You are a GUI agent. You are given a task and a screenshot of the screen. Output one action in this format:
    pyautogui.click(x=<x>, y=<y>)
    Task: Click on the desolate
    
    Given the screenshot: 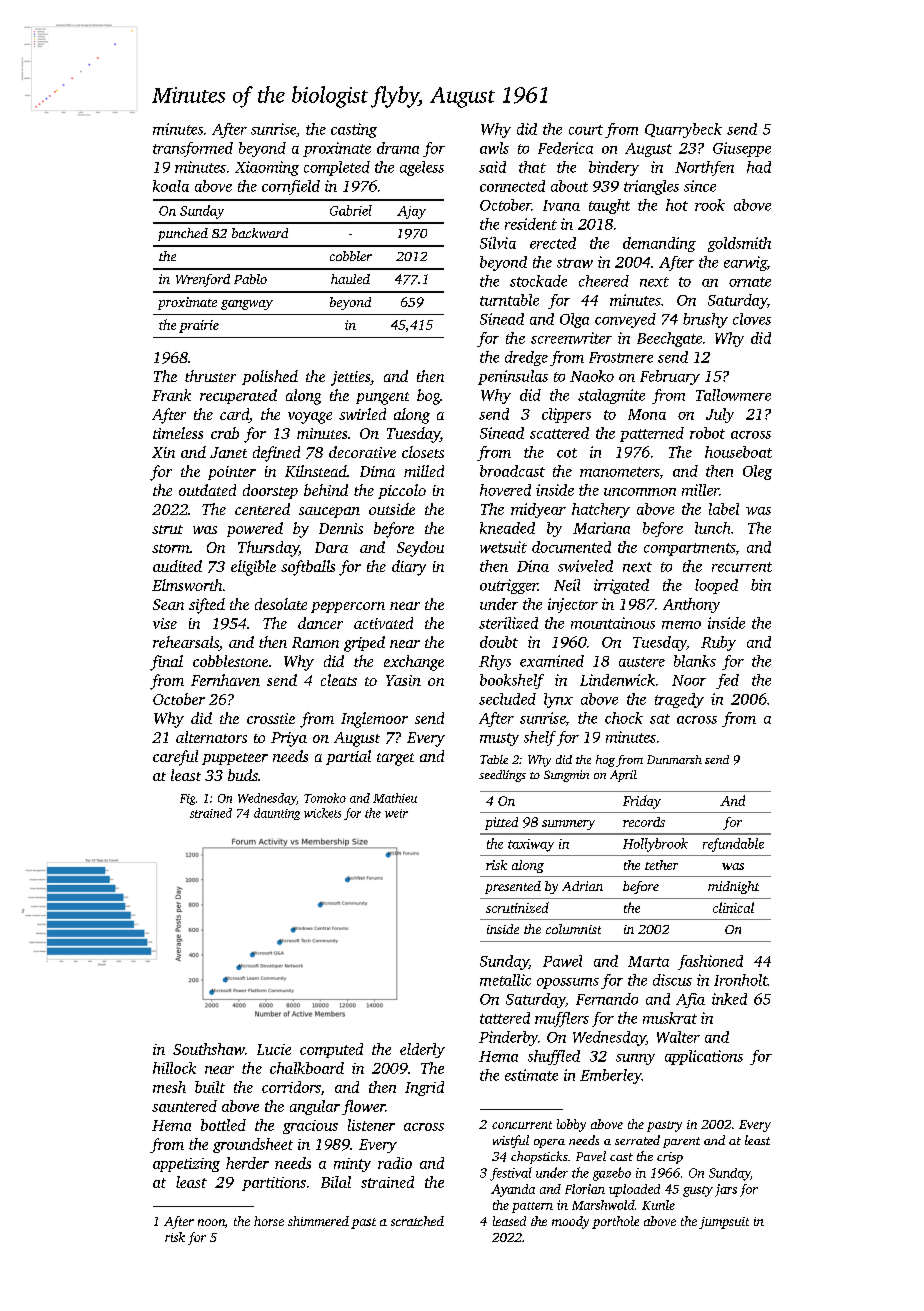 What is the action you would take?
    pyautogui.click(x=281, y=604)
